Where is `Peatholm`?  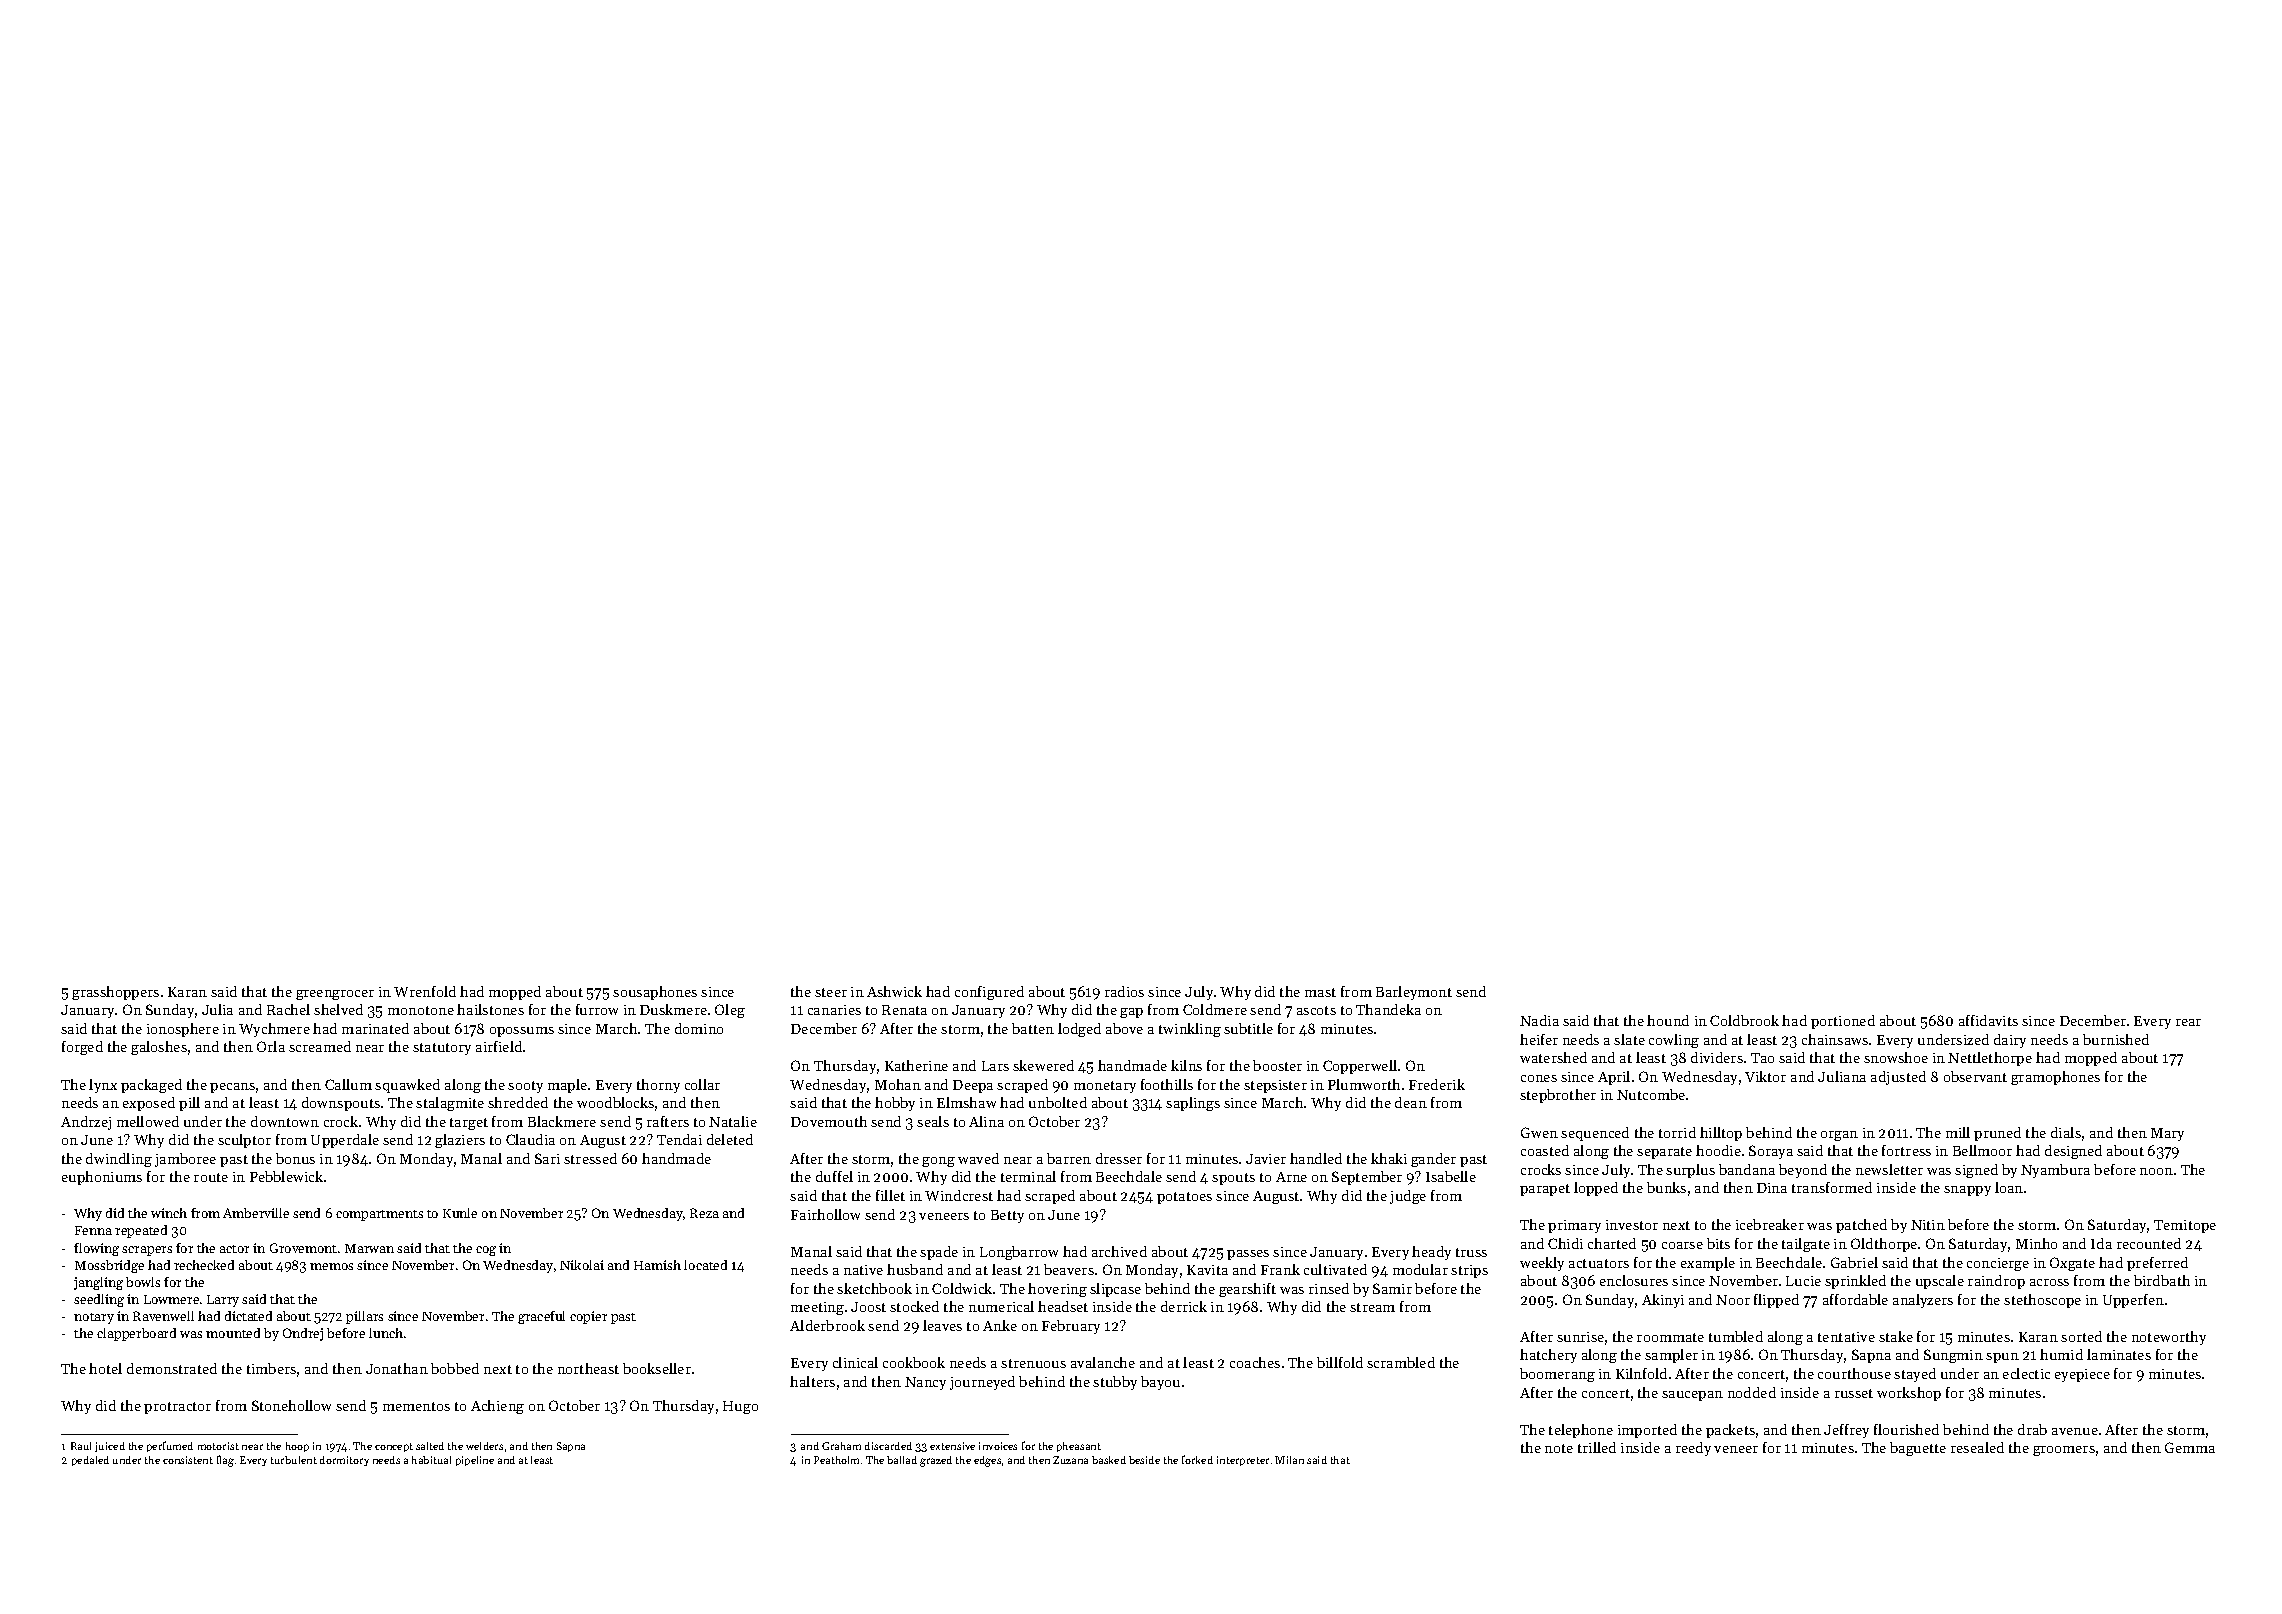
Peatholm is located at coordinates (836, 1460).
